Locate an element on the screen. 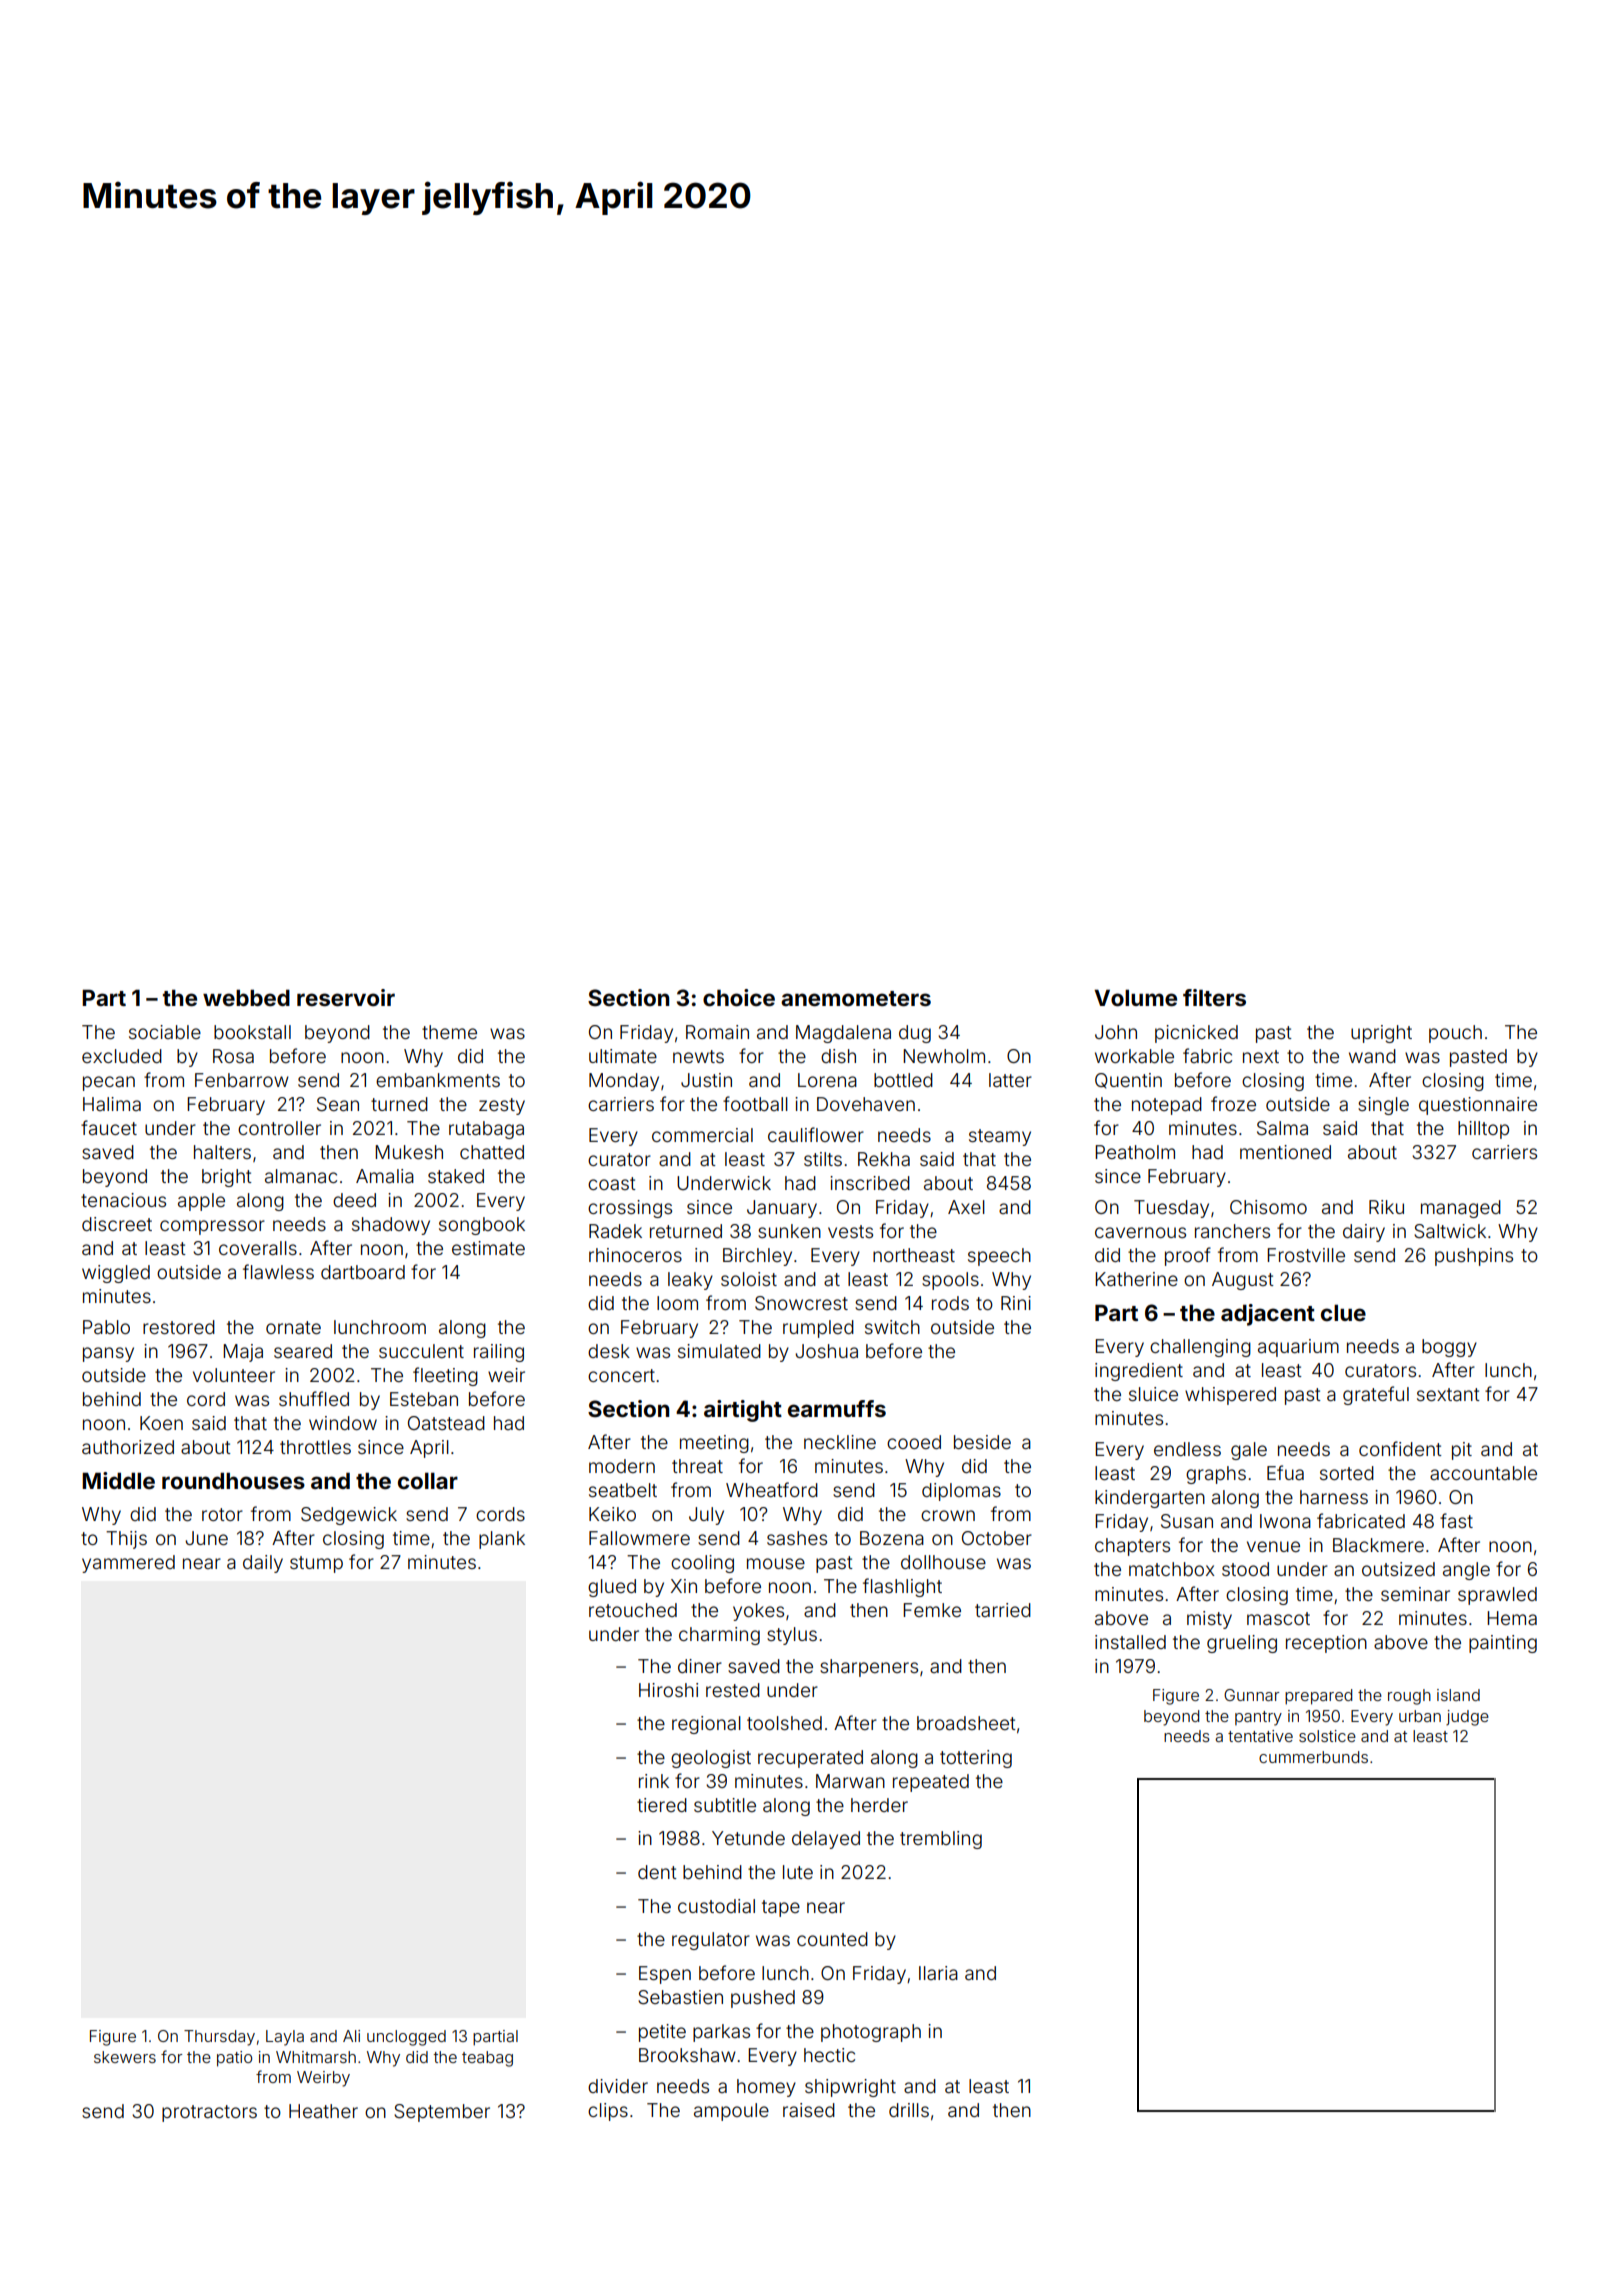 This screenshot has width=1620, height=2292. boggy is located at coordinates (1449, 1348).
